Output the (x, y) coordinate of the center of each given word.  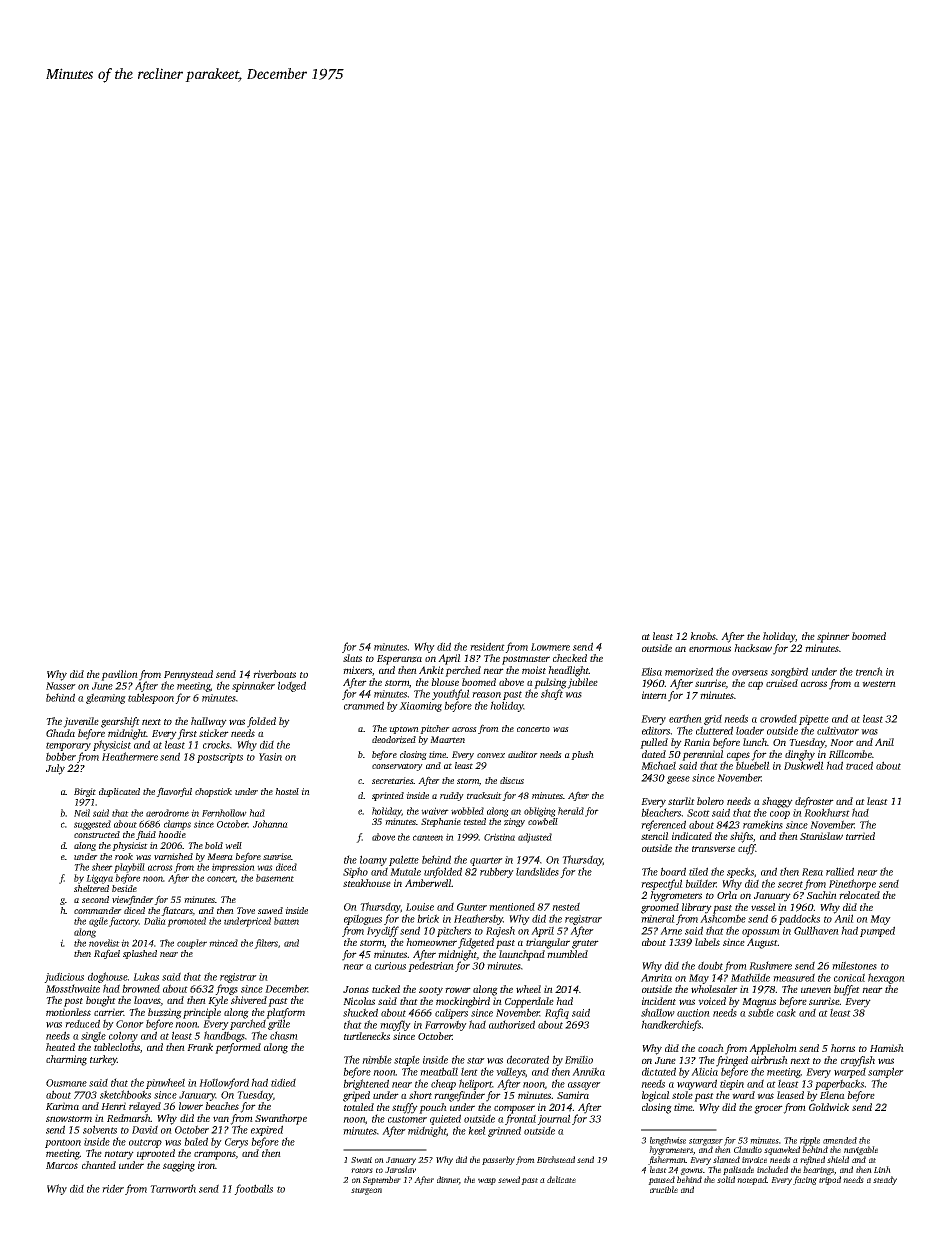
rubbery (497, 872)
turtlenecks (367, 1036)
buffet (847, 990)
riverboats (274, 674)
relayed (145, 1107)
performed (238, 1048)
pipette (814, 720)
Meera (220, 856)
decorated (528, 1059)
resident (487, 646)
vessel (763, 907)
